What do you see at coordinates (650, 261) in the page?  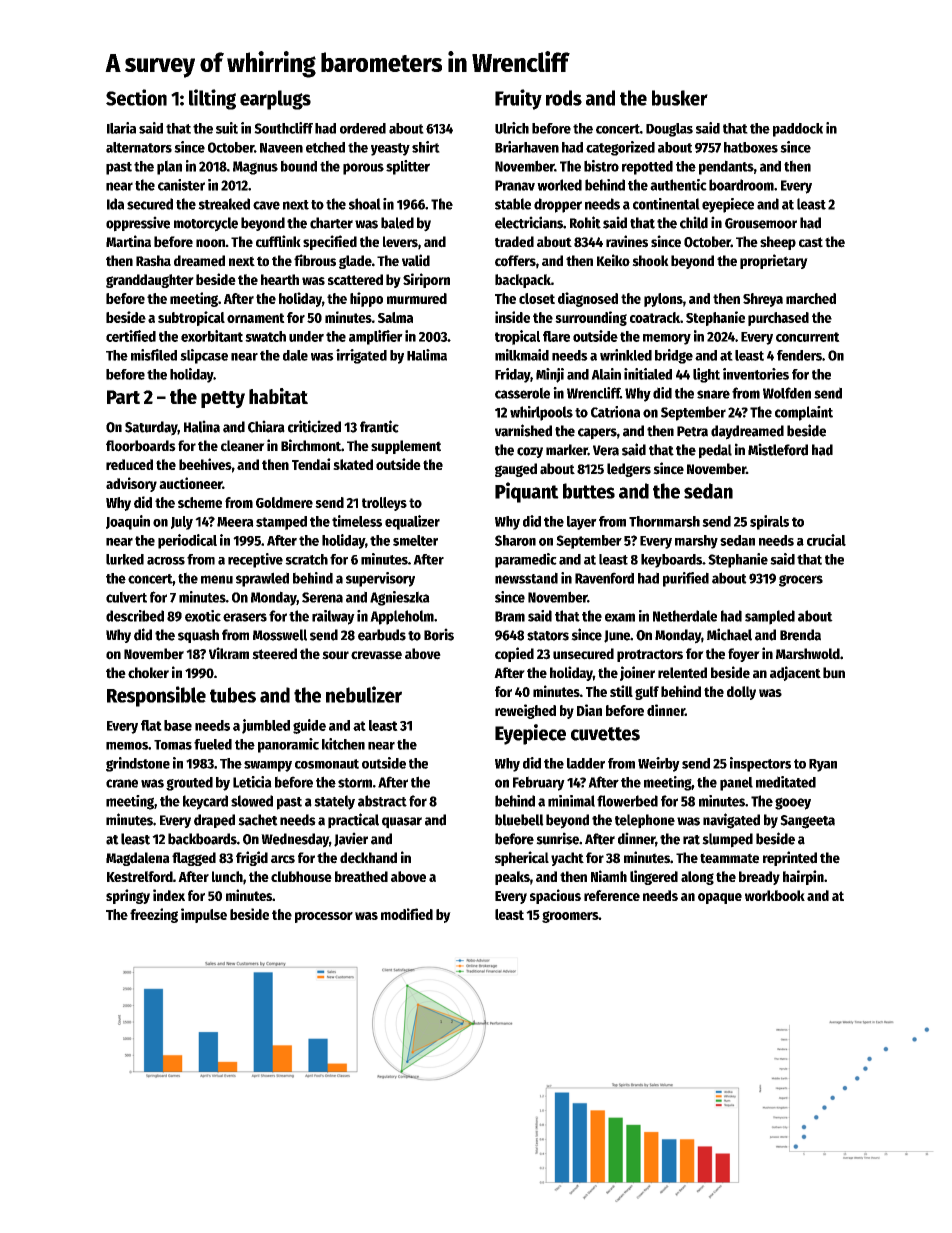 I see `shook` at bounding box center [650, 261].
